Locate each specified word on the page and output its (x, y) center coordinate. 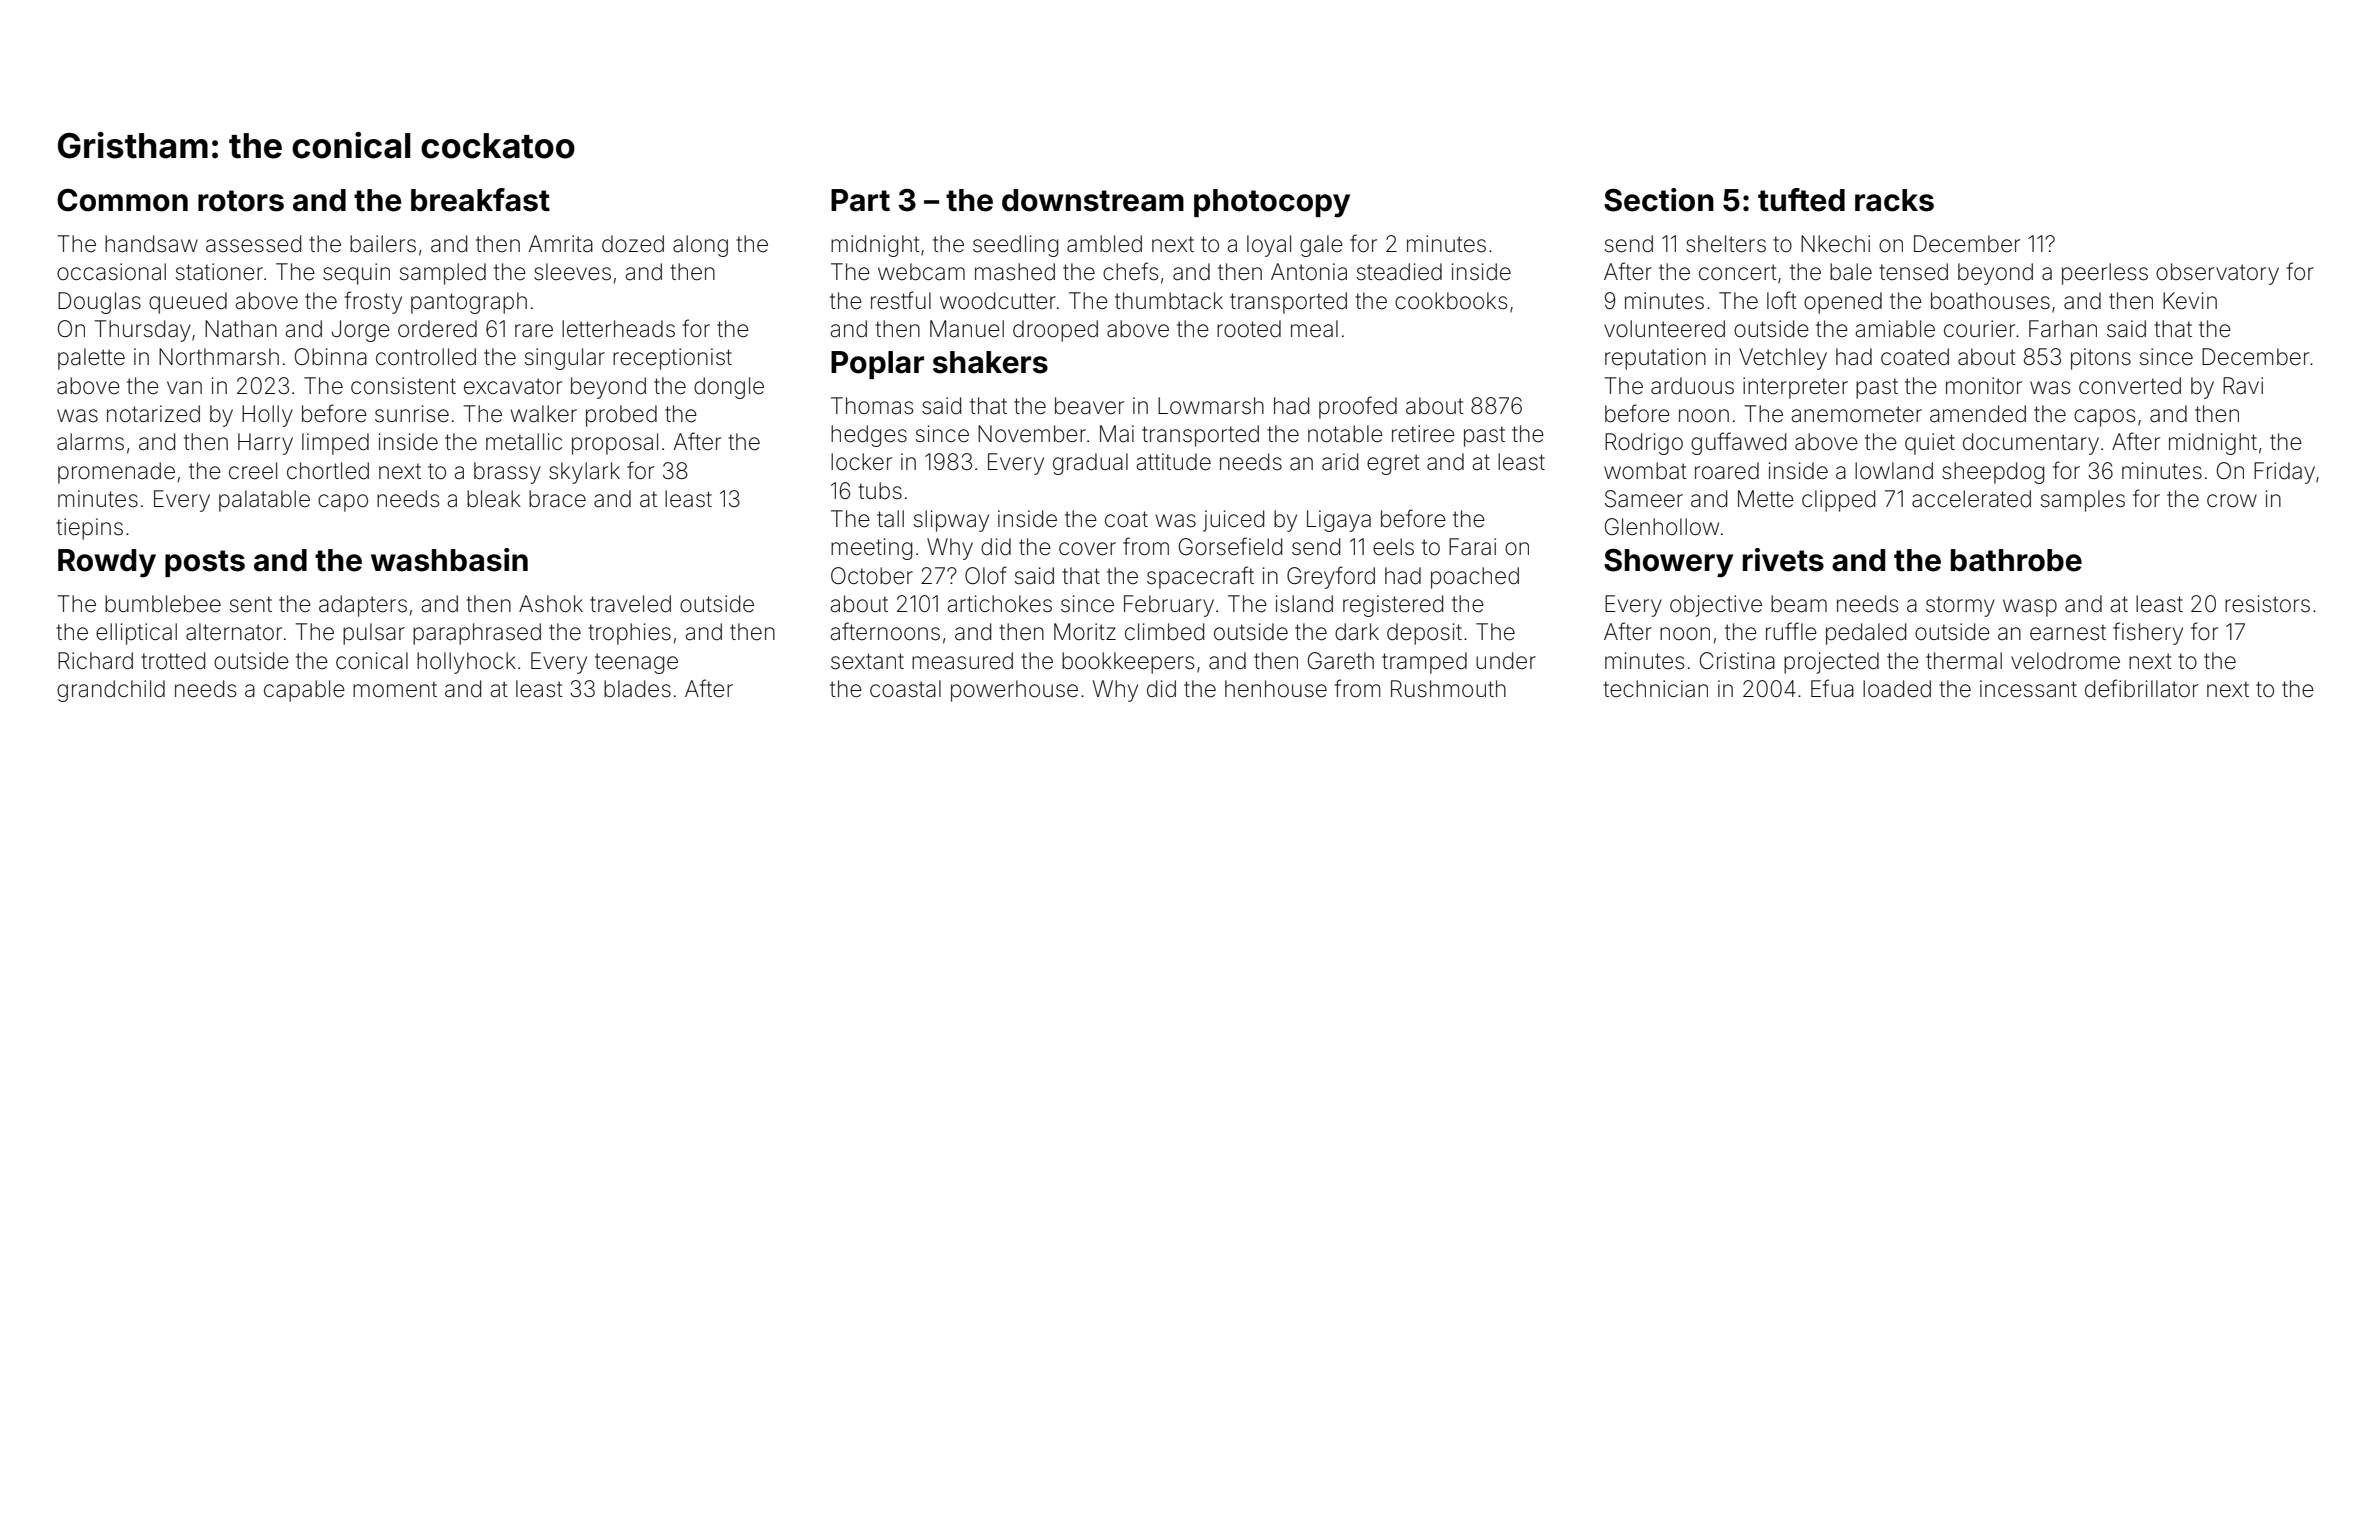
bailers (383, 244)
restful (901, 300)
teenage (636, 663)
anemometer (1856, 414)
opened (1843, 303)
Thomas (872, 406)
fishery (2148, 633)
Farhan (2063, 329)
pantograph (469, 303)
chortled (328, 471)
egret (1393, 464)
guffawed (1738, 443)
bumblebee (163, 604)
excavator (513, 386)
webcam (921, 272)
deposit (1424, 634)
